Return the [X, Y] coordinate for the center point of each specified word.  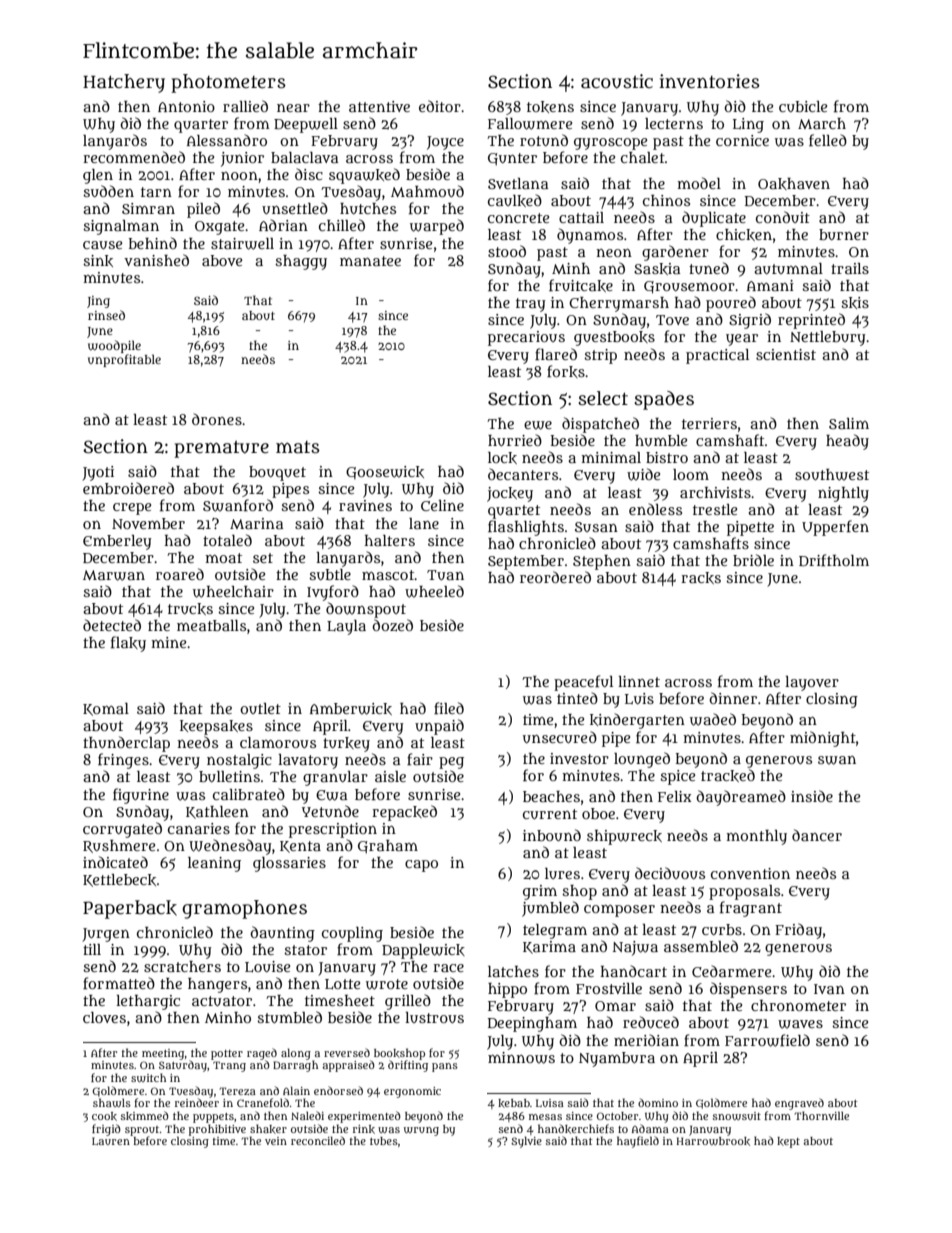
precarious [526, 338]
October [617, 1116]
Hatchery [124, 83]
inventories [709, 81]
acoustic [617, 81]
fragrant [751, 909]
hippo [507, 990]
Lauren [111, 1141]
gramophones [244, 909]
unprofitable [124, 360]
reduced [651, 1022]
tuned [709, 268]
